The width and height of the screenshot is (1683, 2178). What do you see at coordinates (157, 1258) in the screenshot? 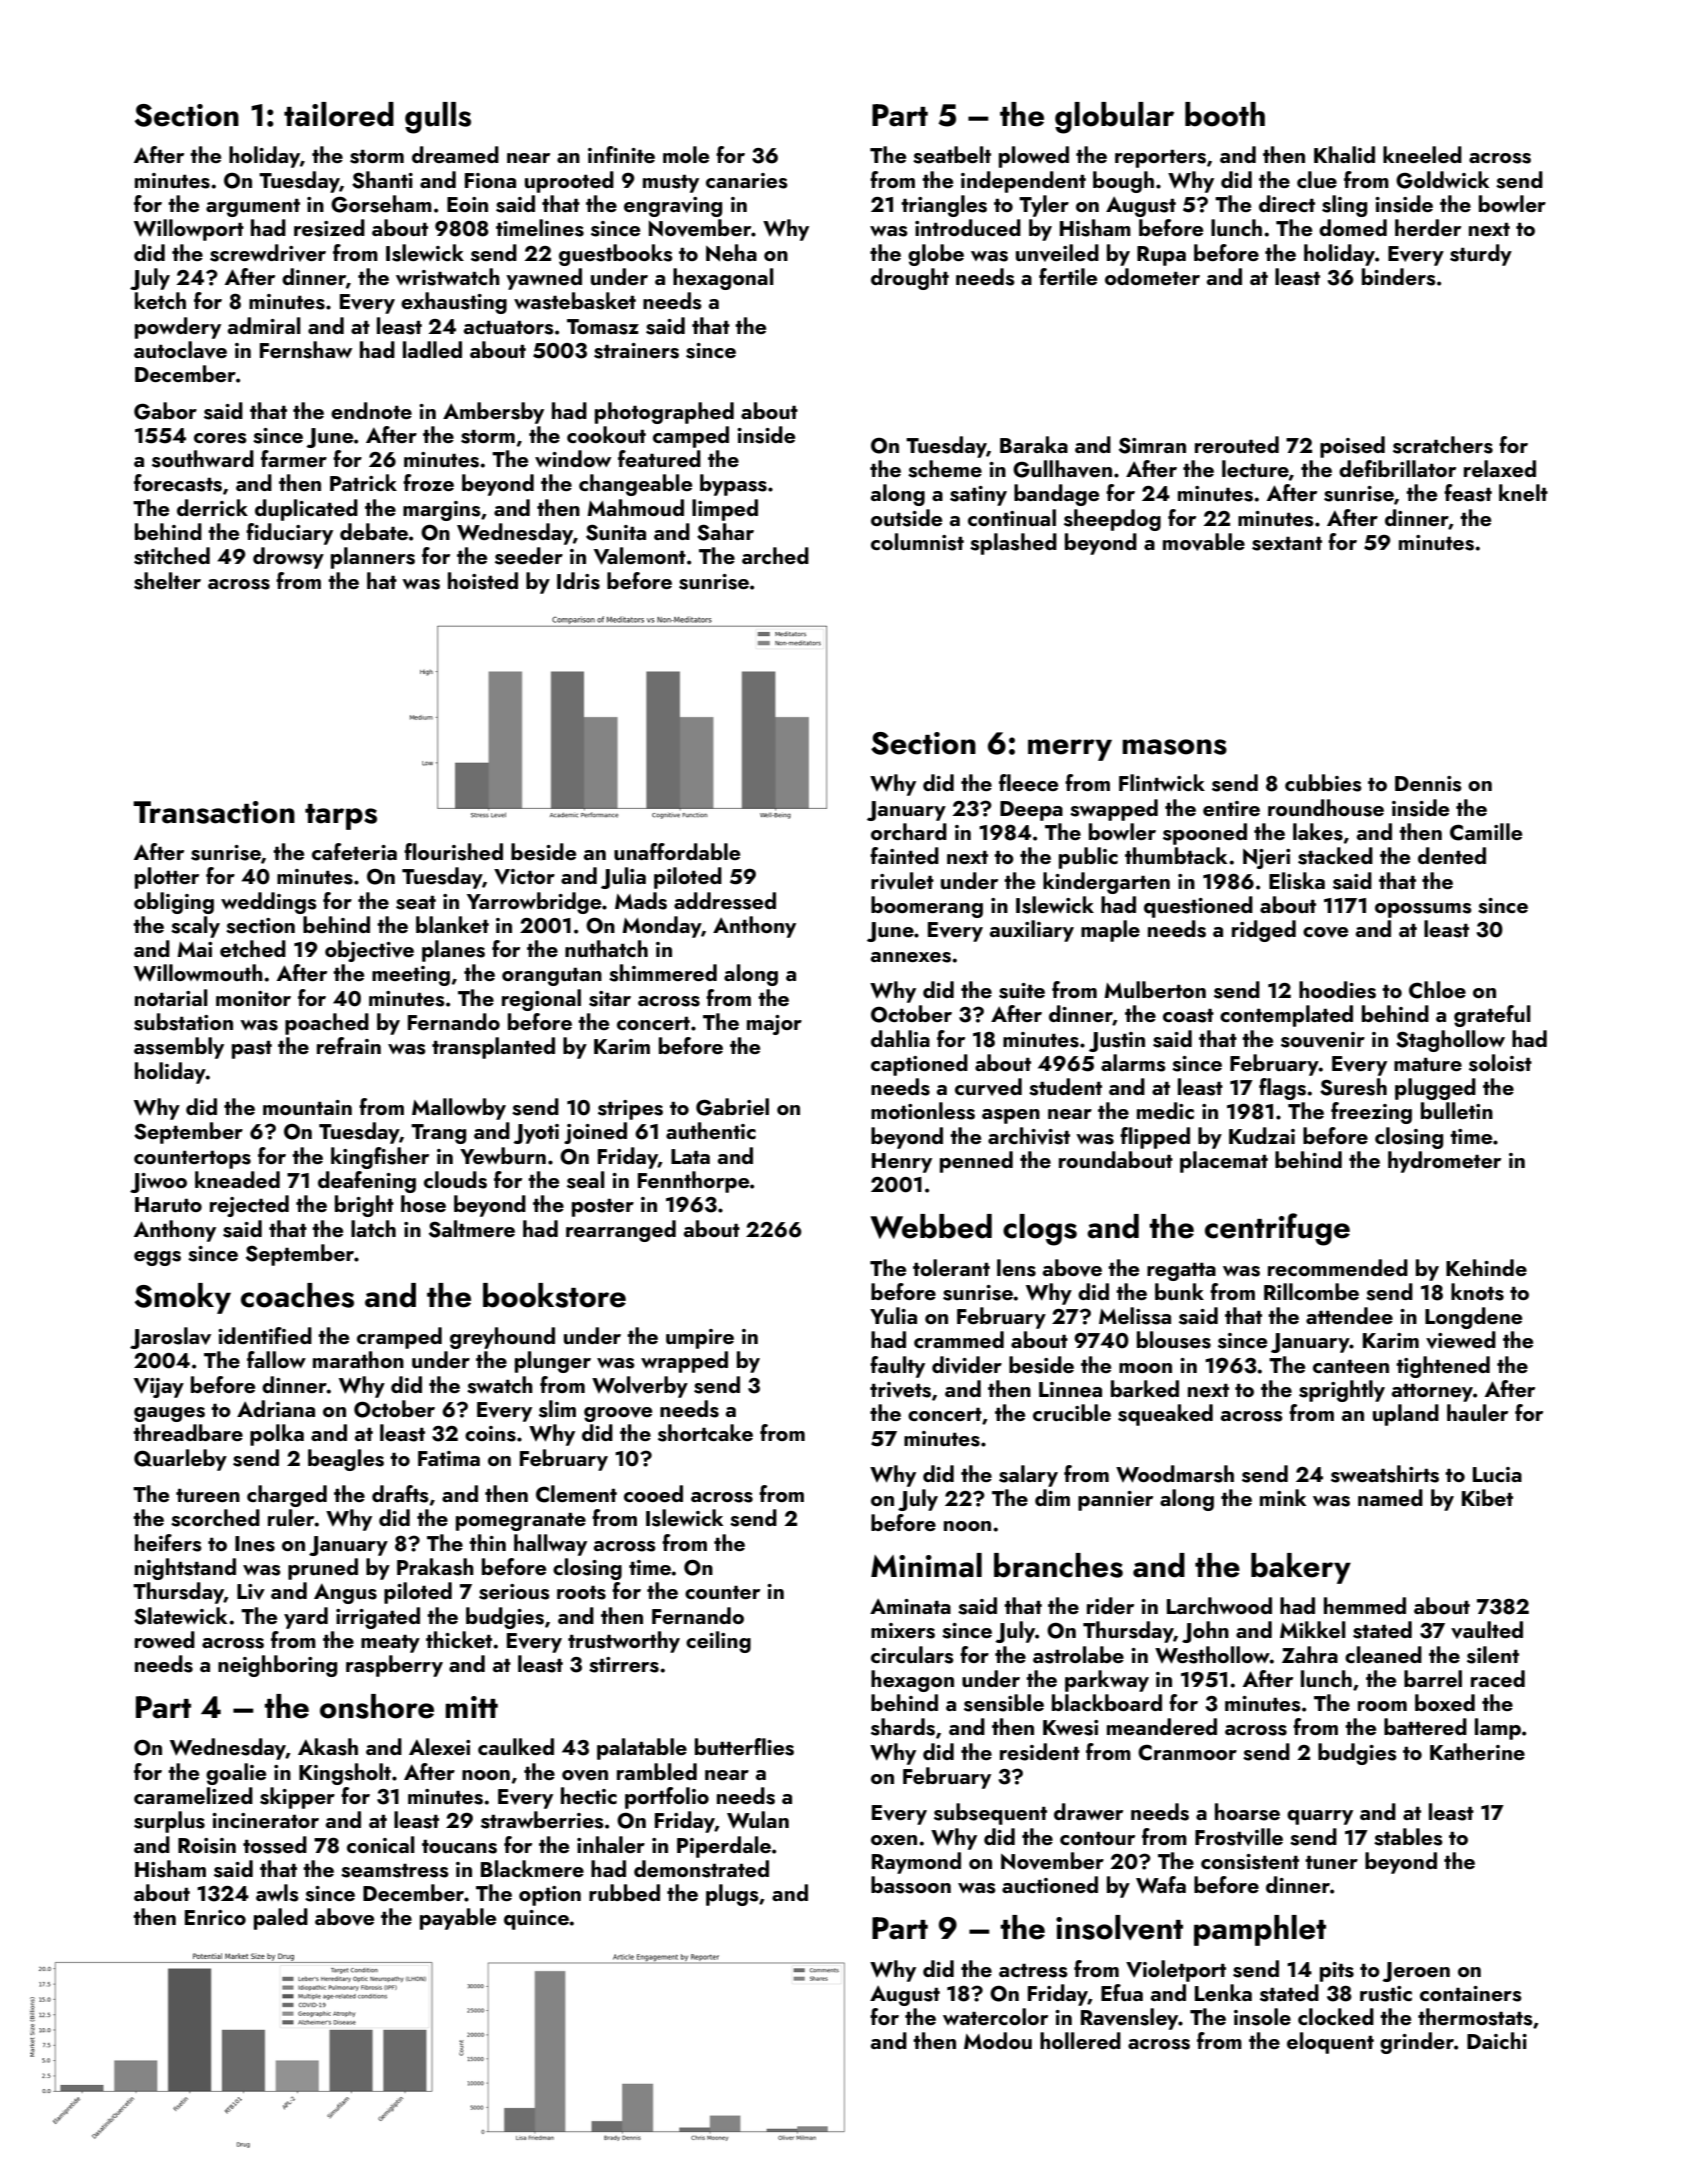
I see `eggs` at bounding box center [157, 1258].
